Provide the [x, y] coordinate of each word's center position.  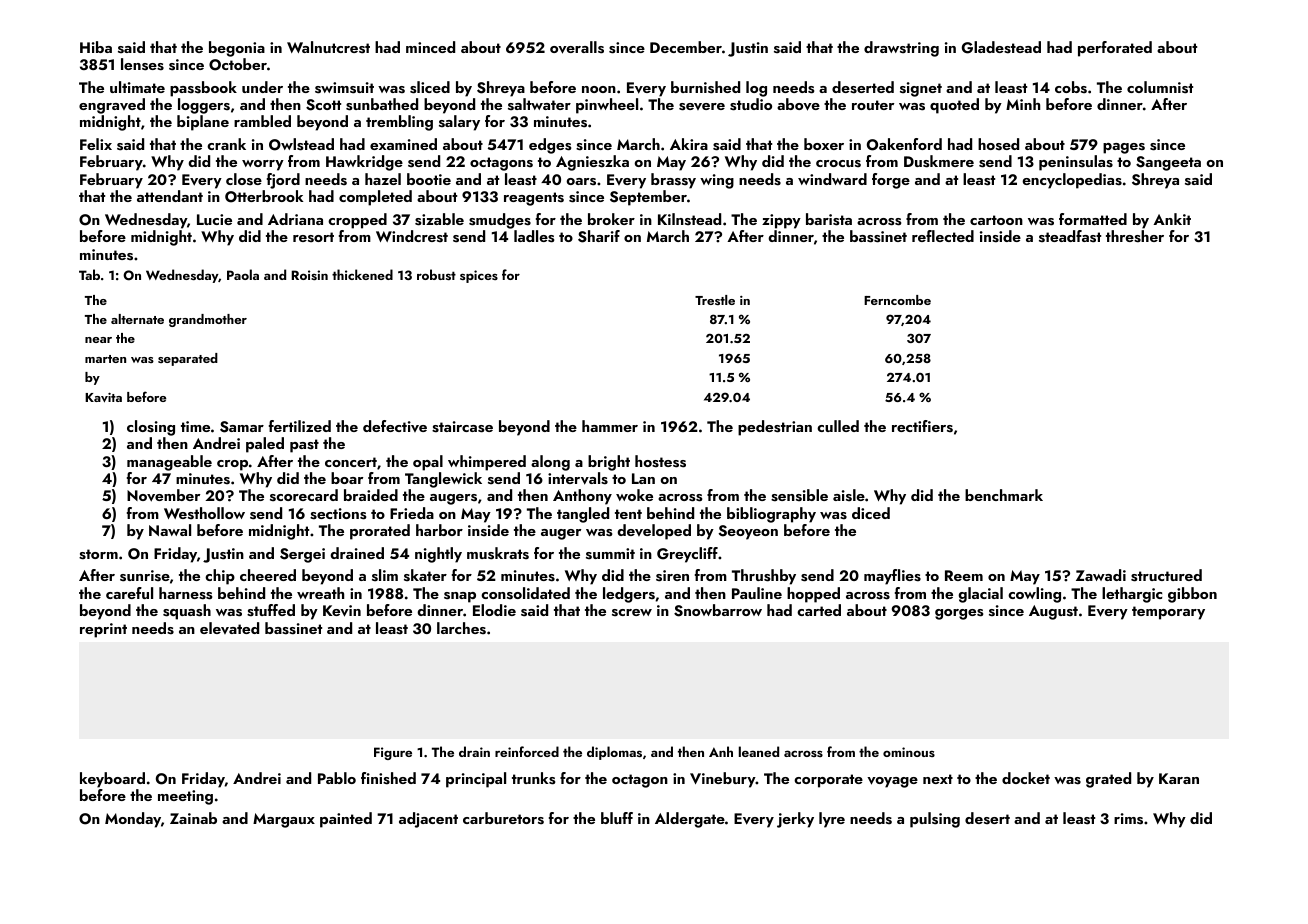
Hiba [96, 47]
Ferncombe [897, 300]
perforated [1115, 49]
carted [819, 610]
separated [188, 359]
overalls [577, 47]
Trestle [715, 300]
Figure [393, 753]
